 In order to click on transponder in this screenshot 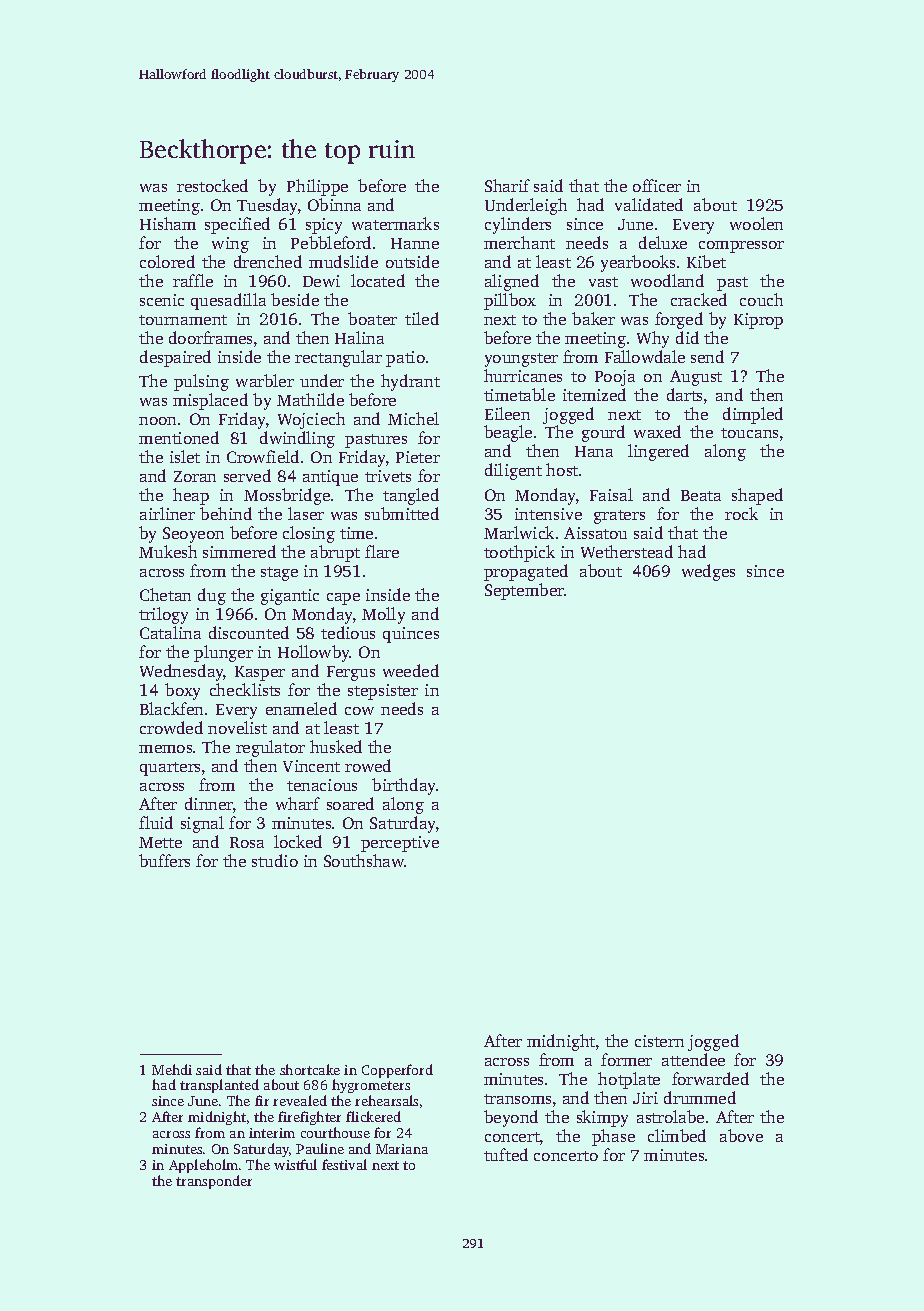, I will do `click(214, 1182)`.
